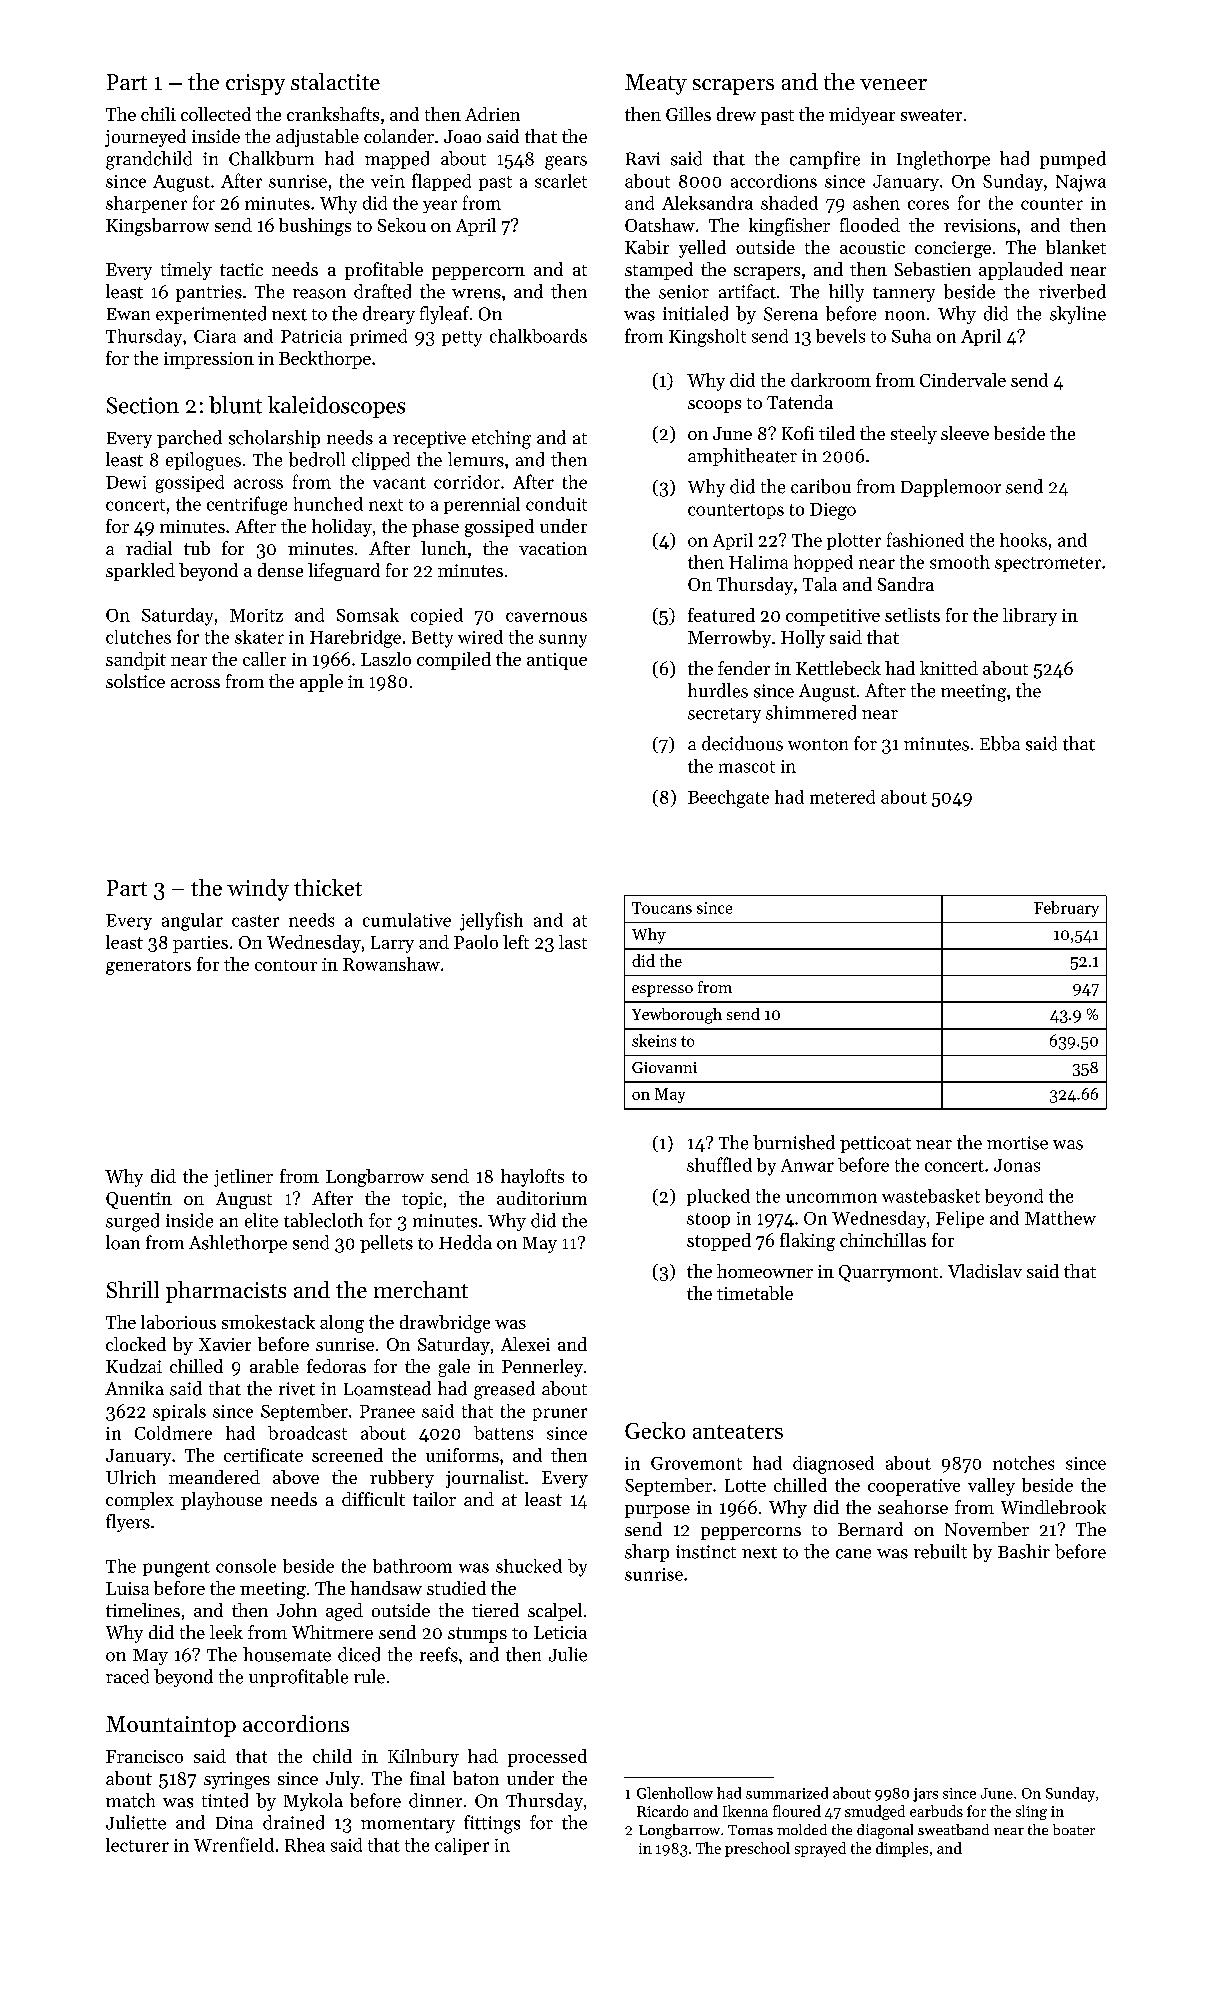 The image size is (1212, 1996). What do you see at coordinates (127, 1676) in the screenshot?
I see `raced` at bounding box center [127, 1676].
